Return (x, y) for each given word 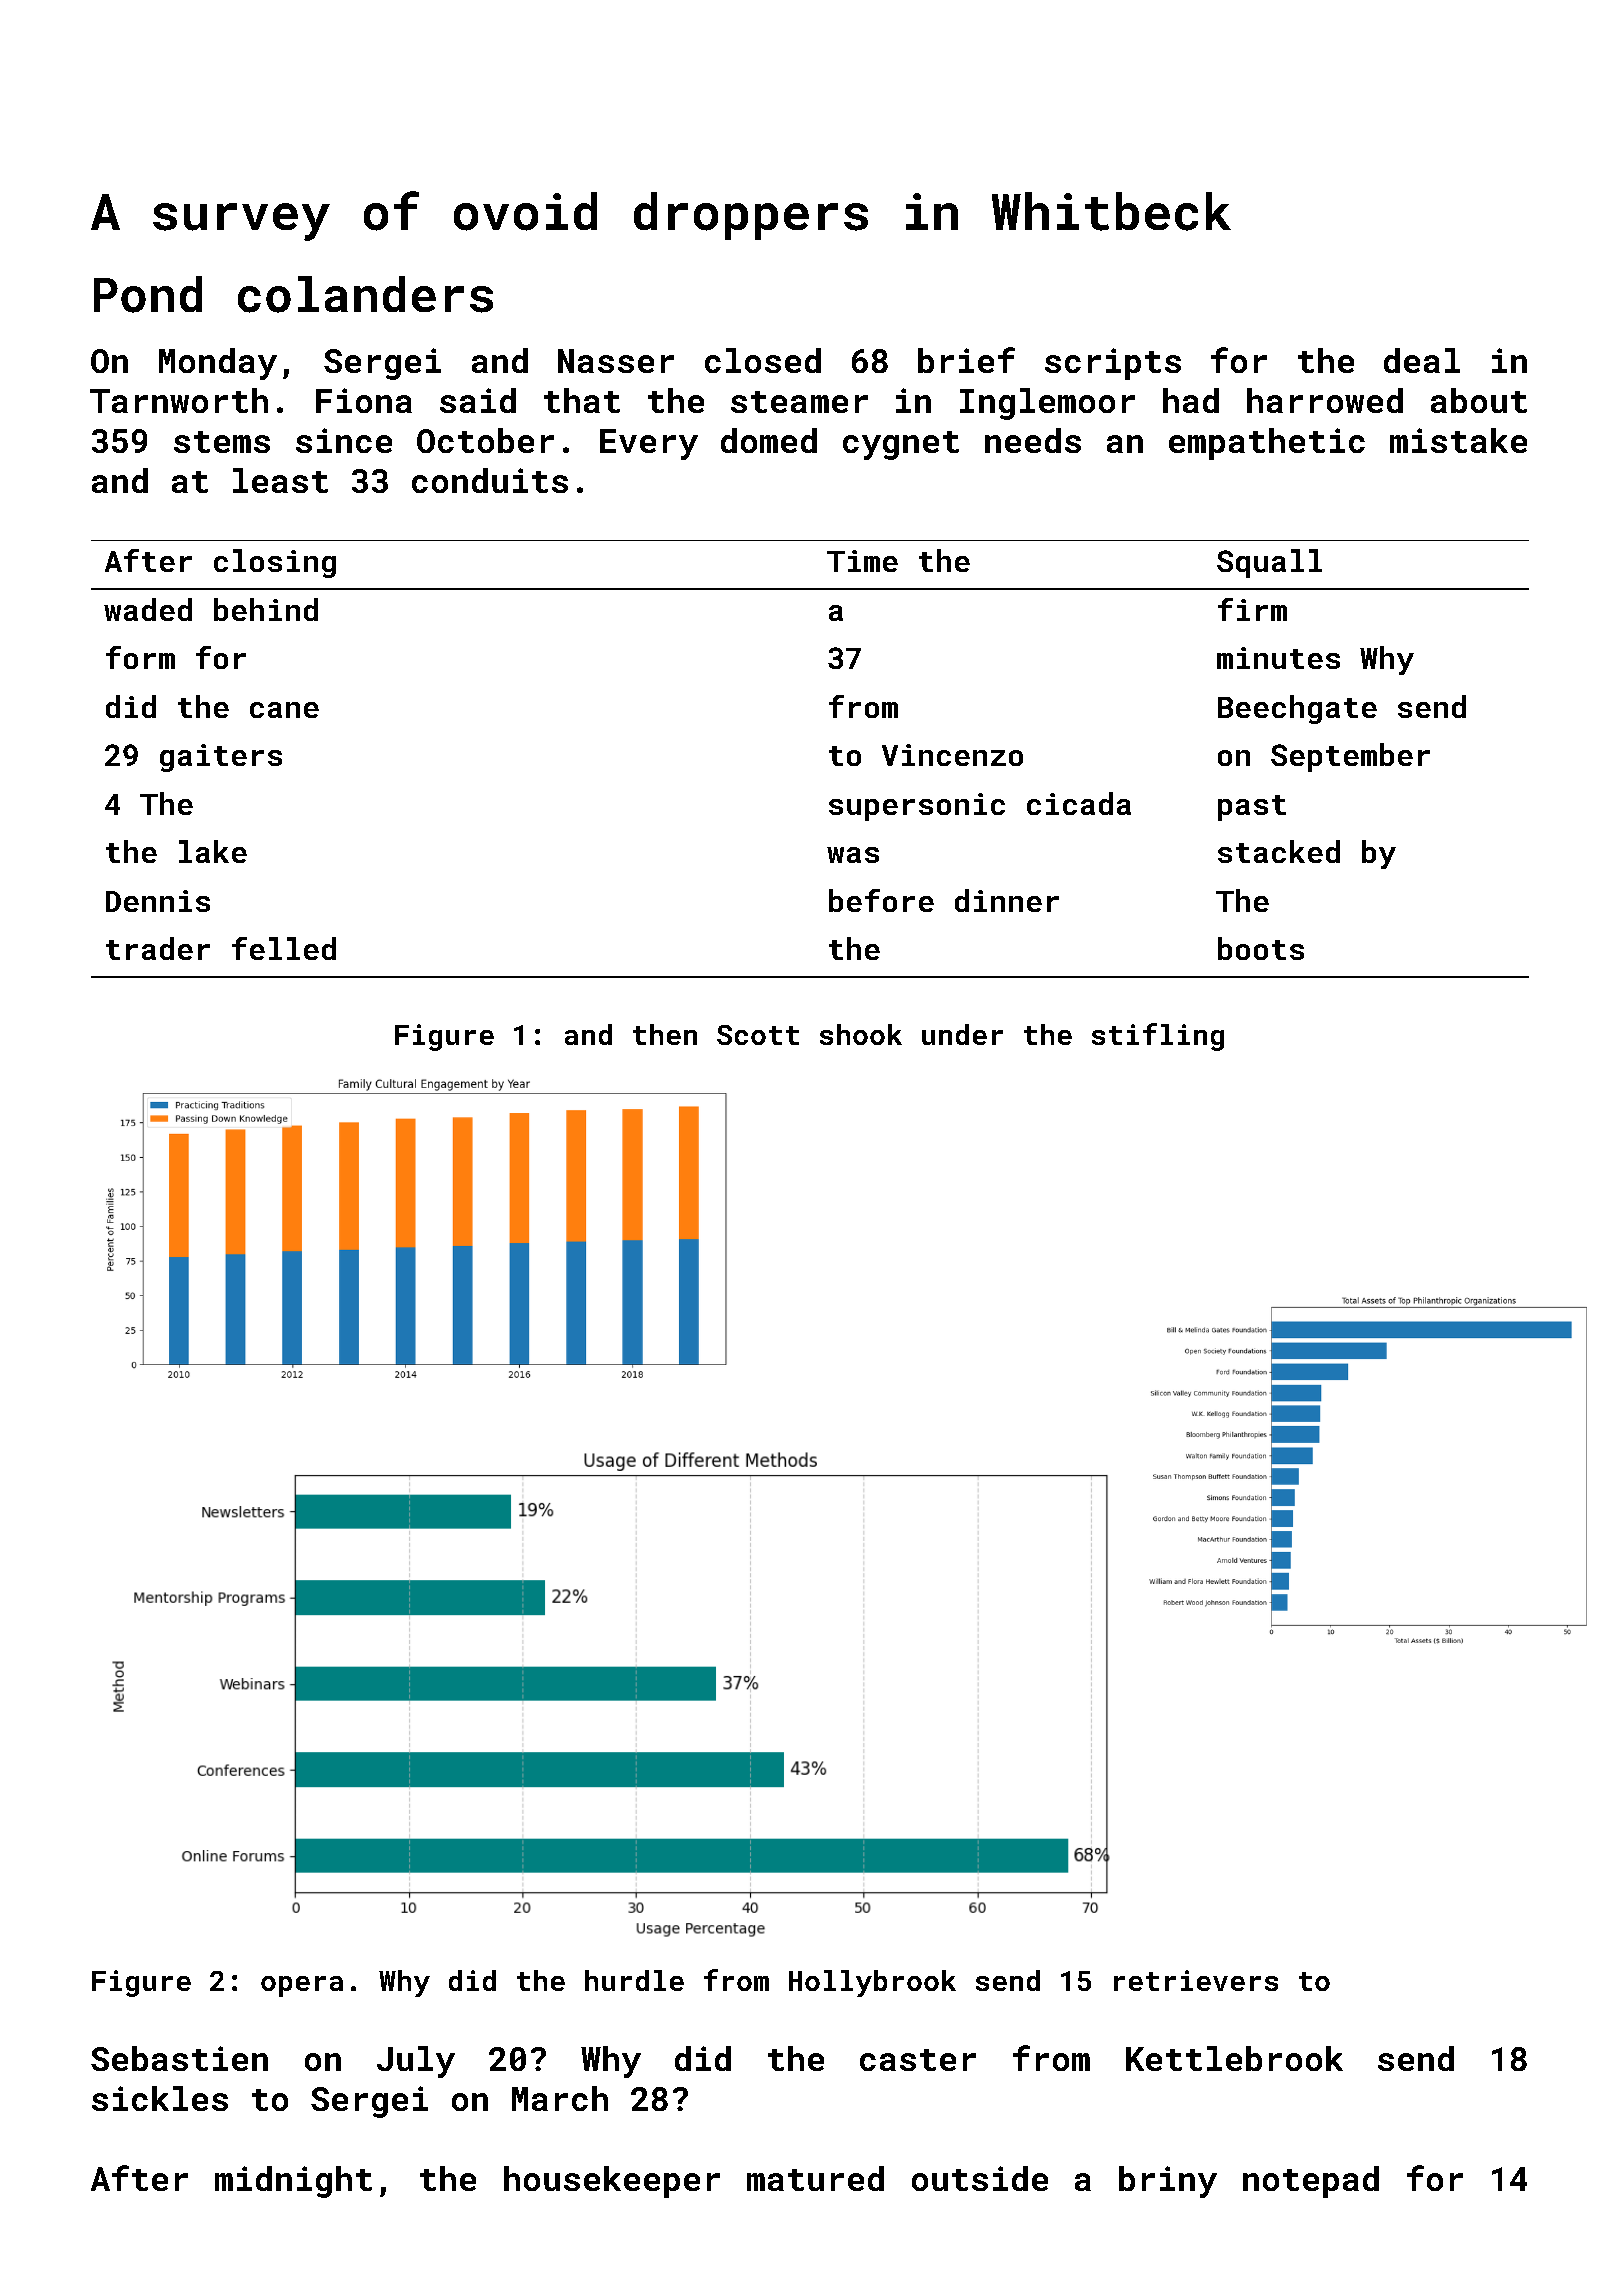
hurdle (634, 1980)
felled (284, 948)
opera (302, 1986)
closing (275, 563)
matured (815, 2178)
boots (1261, 948)
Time (862, 561)
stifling (1158, 1037)
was (853, 855)
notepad (1311, 2182)
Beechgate (1297, 709)
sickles (160, 2098)
